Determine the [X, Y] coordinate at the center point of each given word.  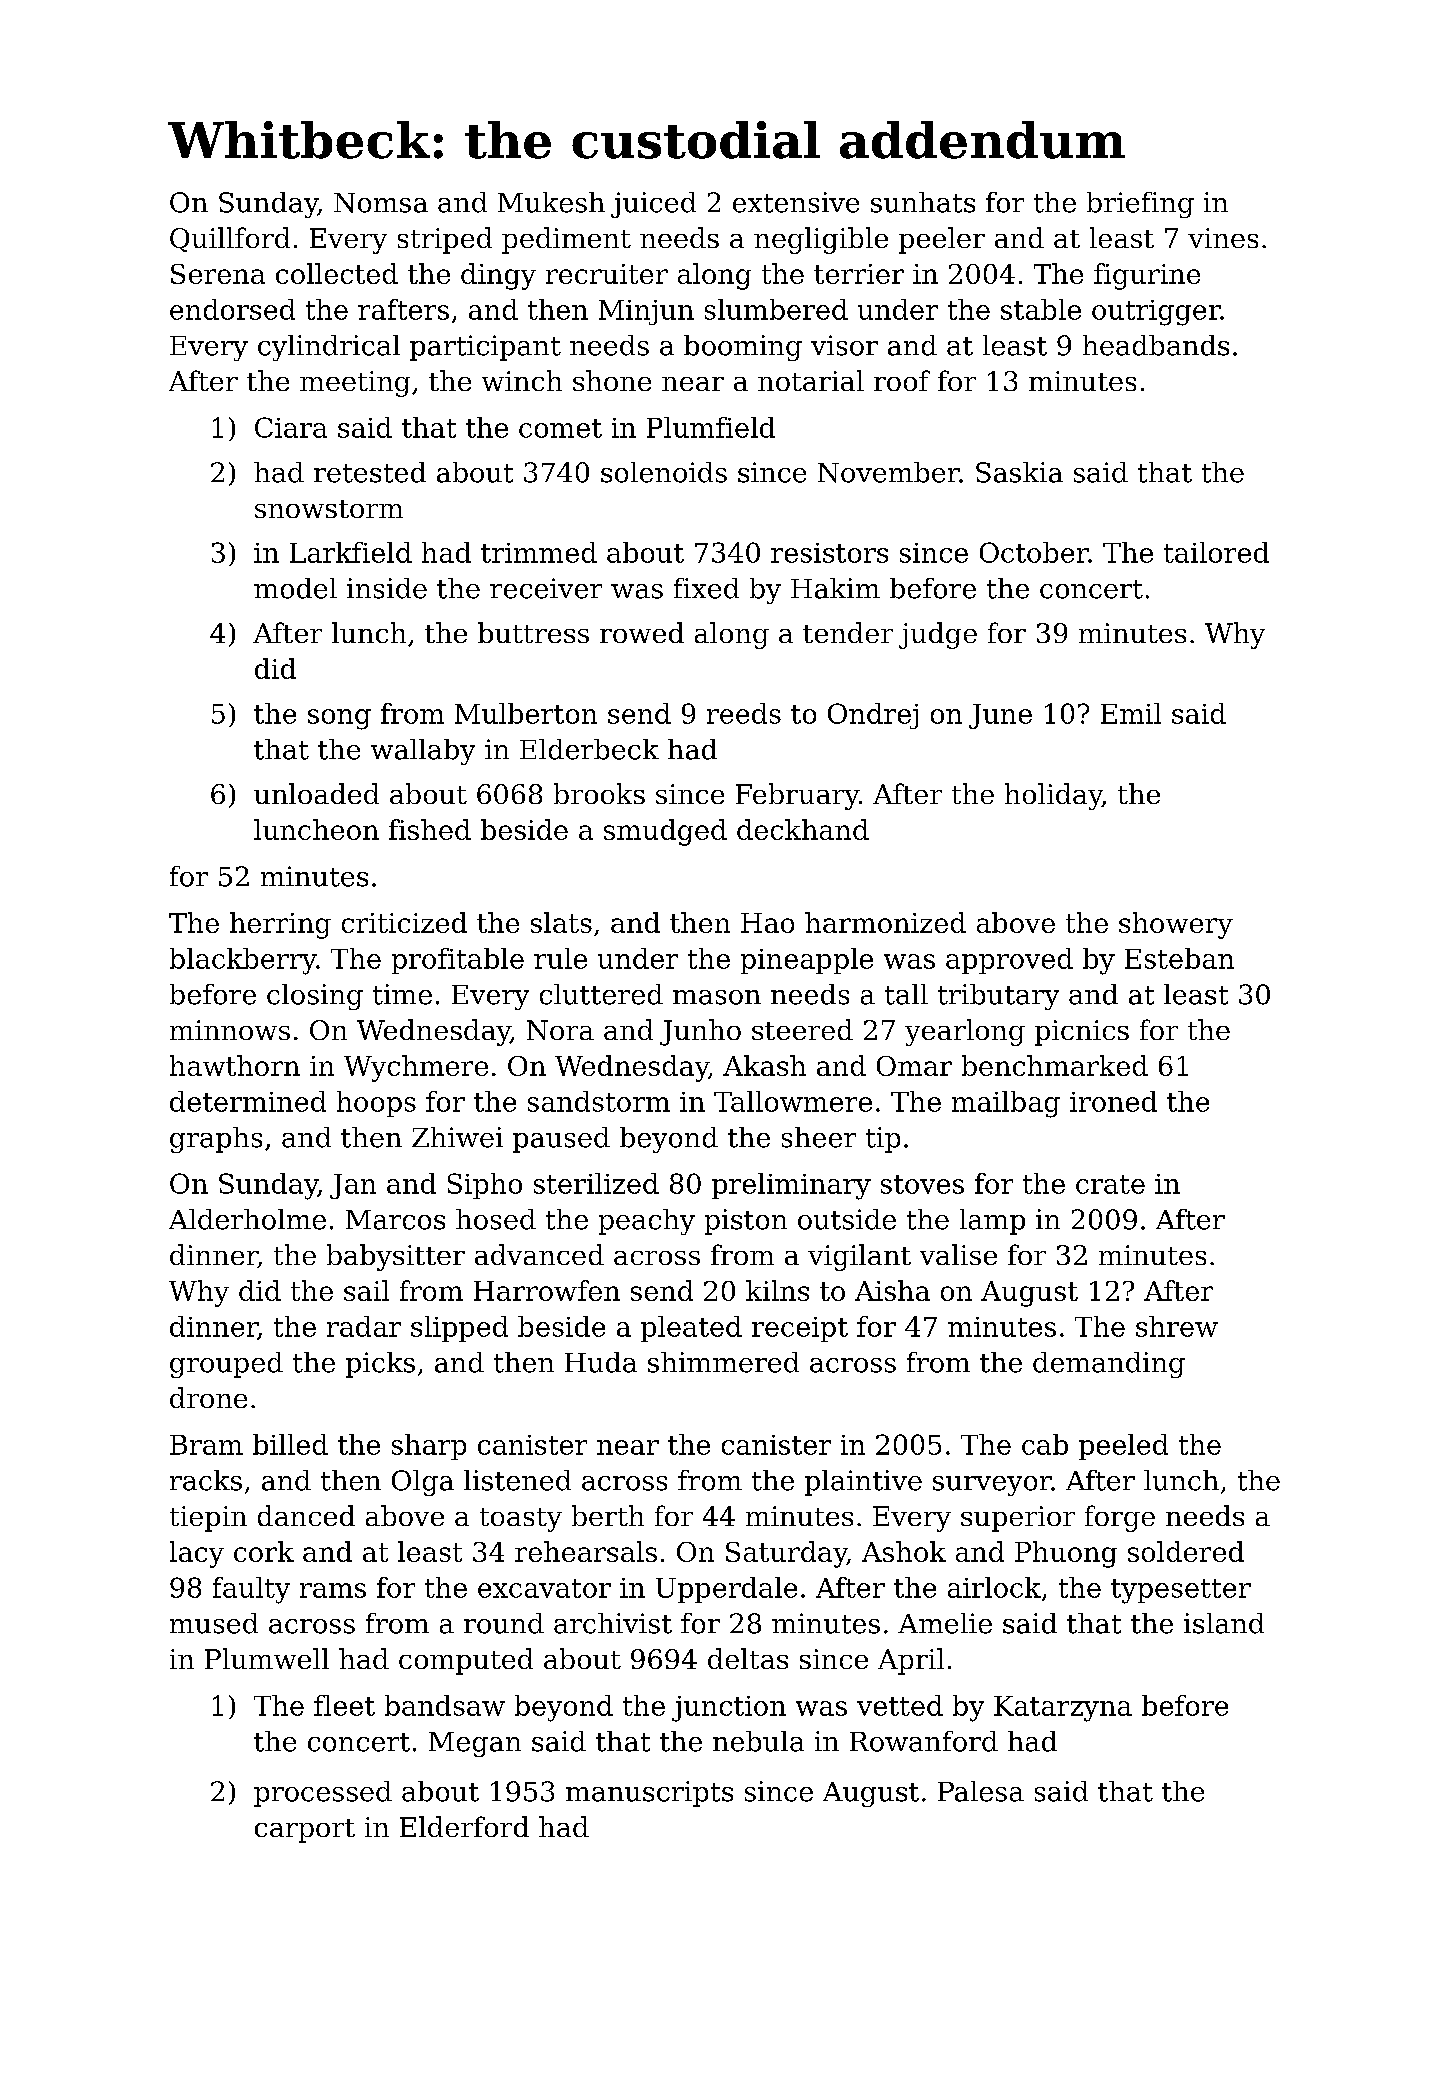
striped [445, 240]
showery [1176, 925]
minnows [230, 1030]
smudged [665, 832]
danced [306, 1515]
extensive [796, 202]
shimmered [723, 1362]
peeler [942, 240]
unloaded [316, 793]
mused [214, 1623]
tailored [1216, 552]
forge [1120, 1518]
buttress [533, 632]
